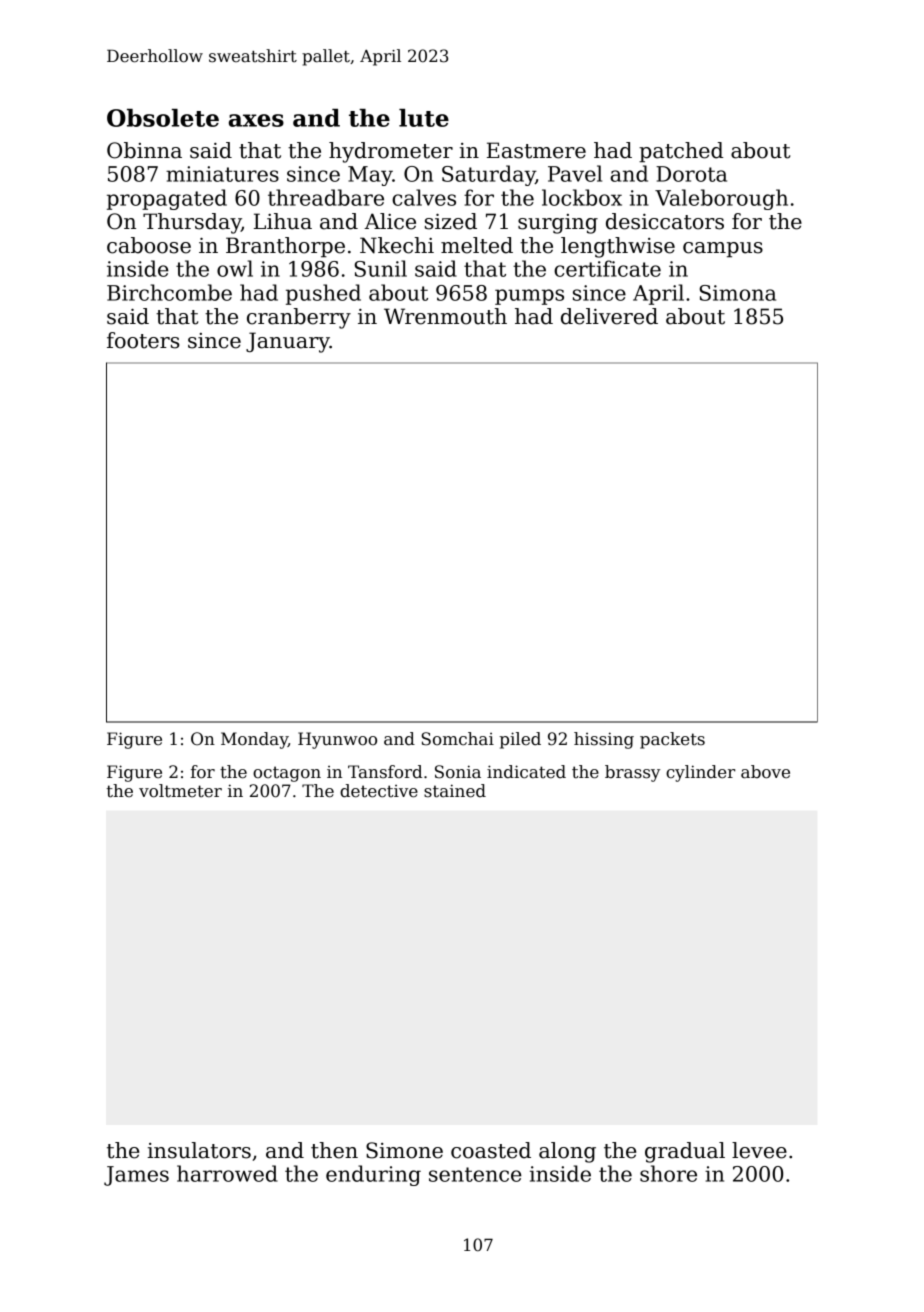 The height and width of the screenshot is (1312, 924). I want to click on shore, so click(668, 1173).
